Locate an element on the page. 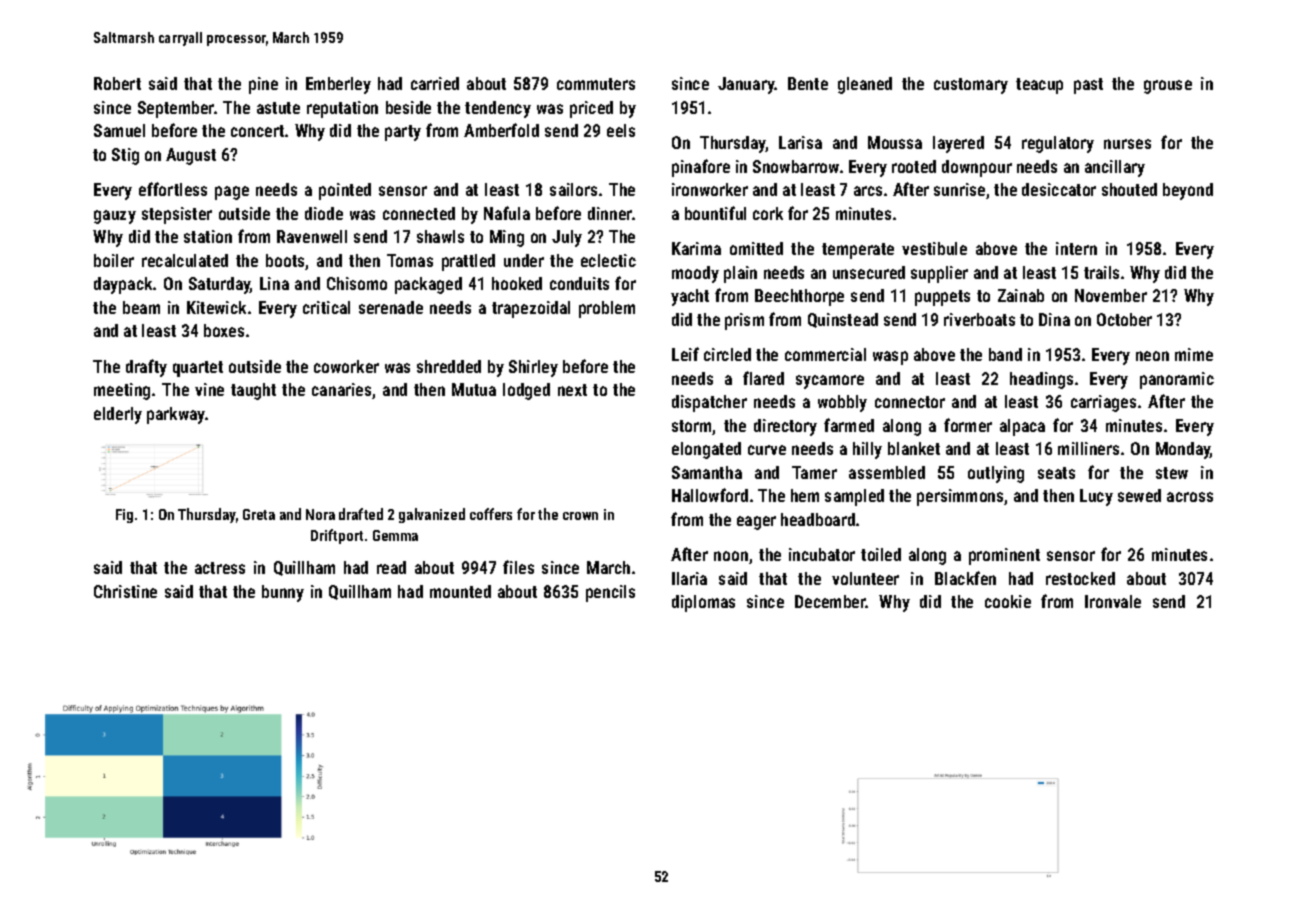  critical is located at coordinates (326, 307).
